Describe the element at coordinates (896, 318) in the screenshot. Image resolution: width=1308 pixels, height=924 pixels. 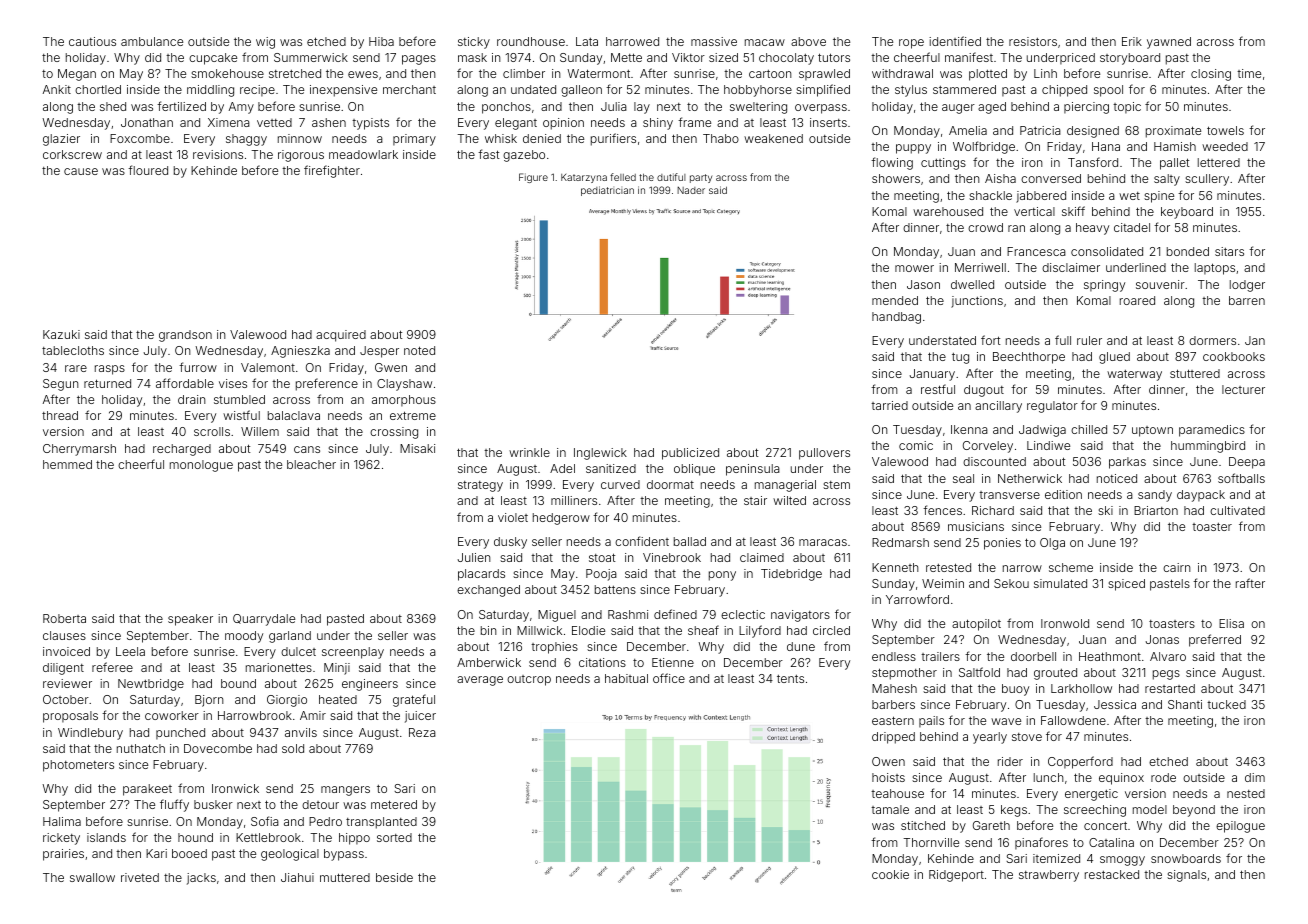
I see `handbag` at that location.
